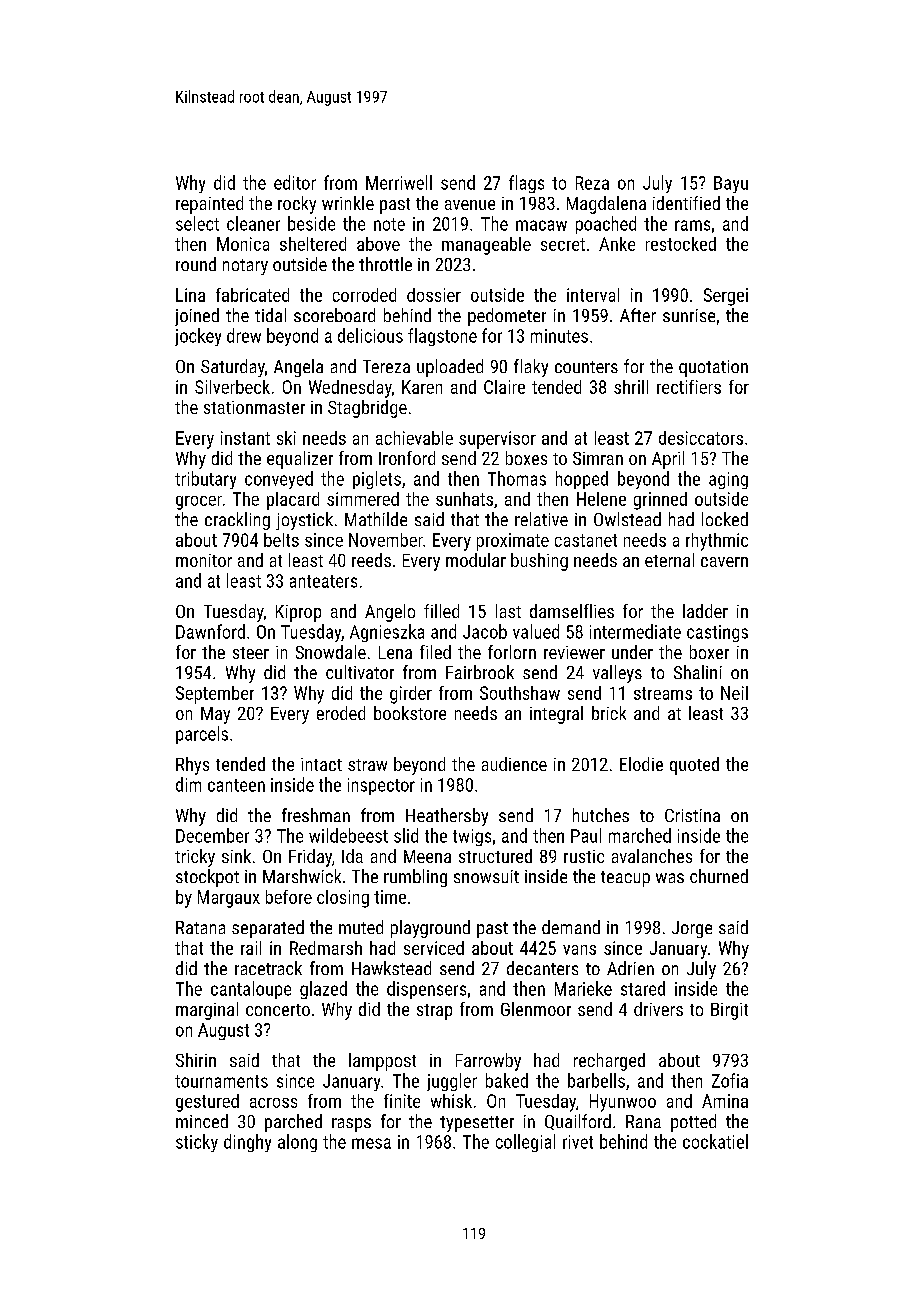 This page has height=1311, width=924. Describe the element at coordinates (451, 1101) in the page. I see `whisk` at that location.
